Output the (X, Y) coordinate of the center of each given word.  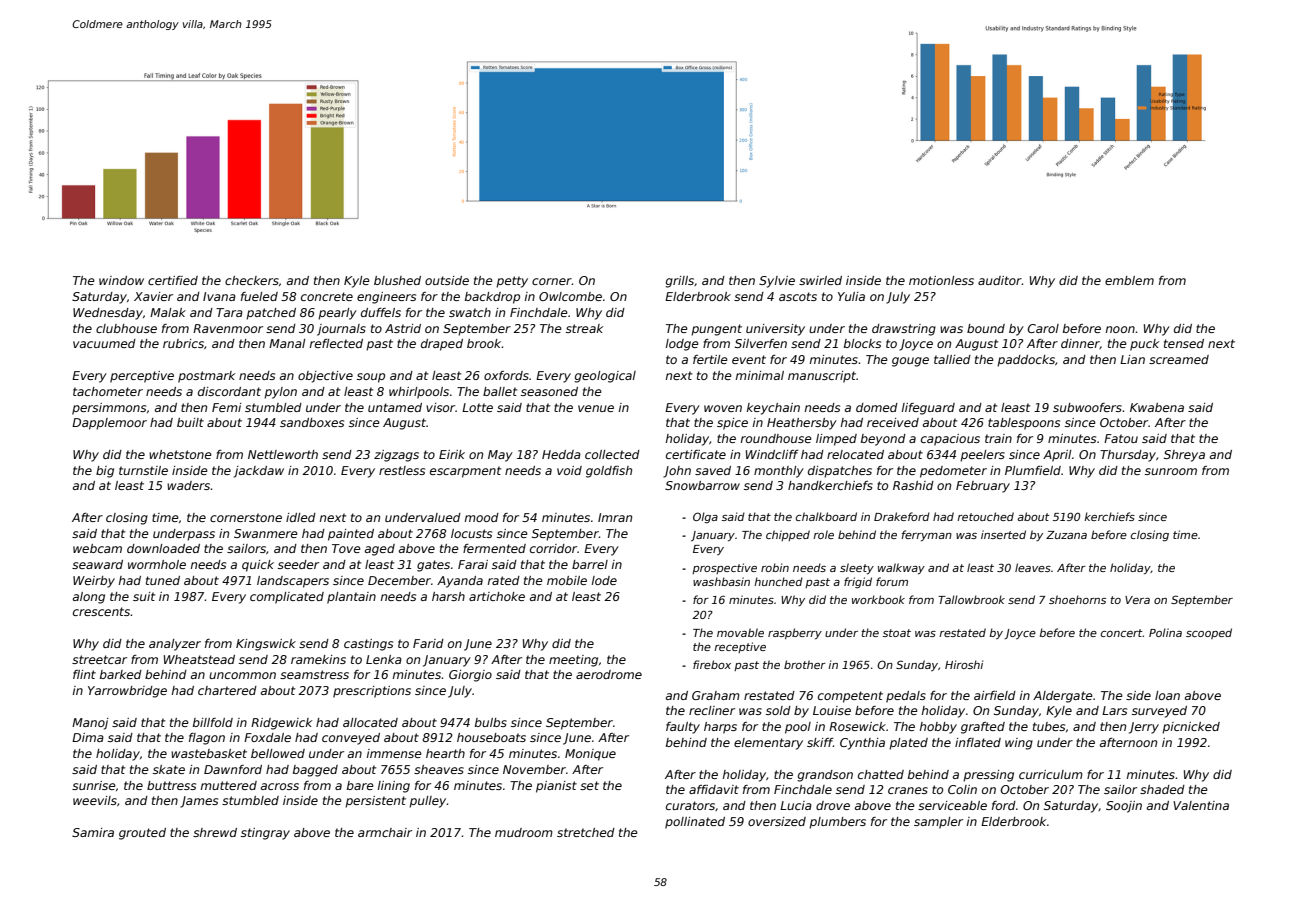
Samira (93, 832)
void (569, 470)
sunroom (1171, 471)
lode (604, 580)
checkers (252, 280)
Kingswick (266, 645)
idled (301, 517)
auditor (1000, 280)
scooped (1209, 633)
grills (679, 282)
